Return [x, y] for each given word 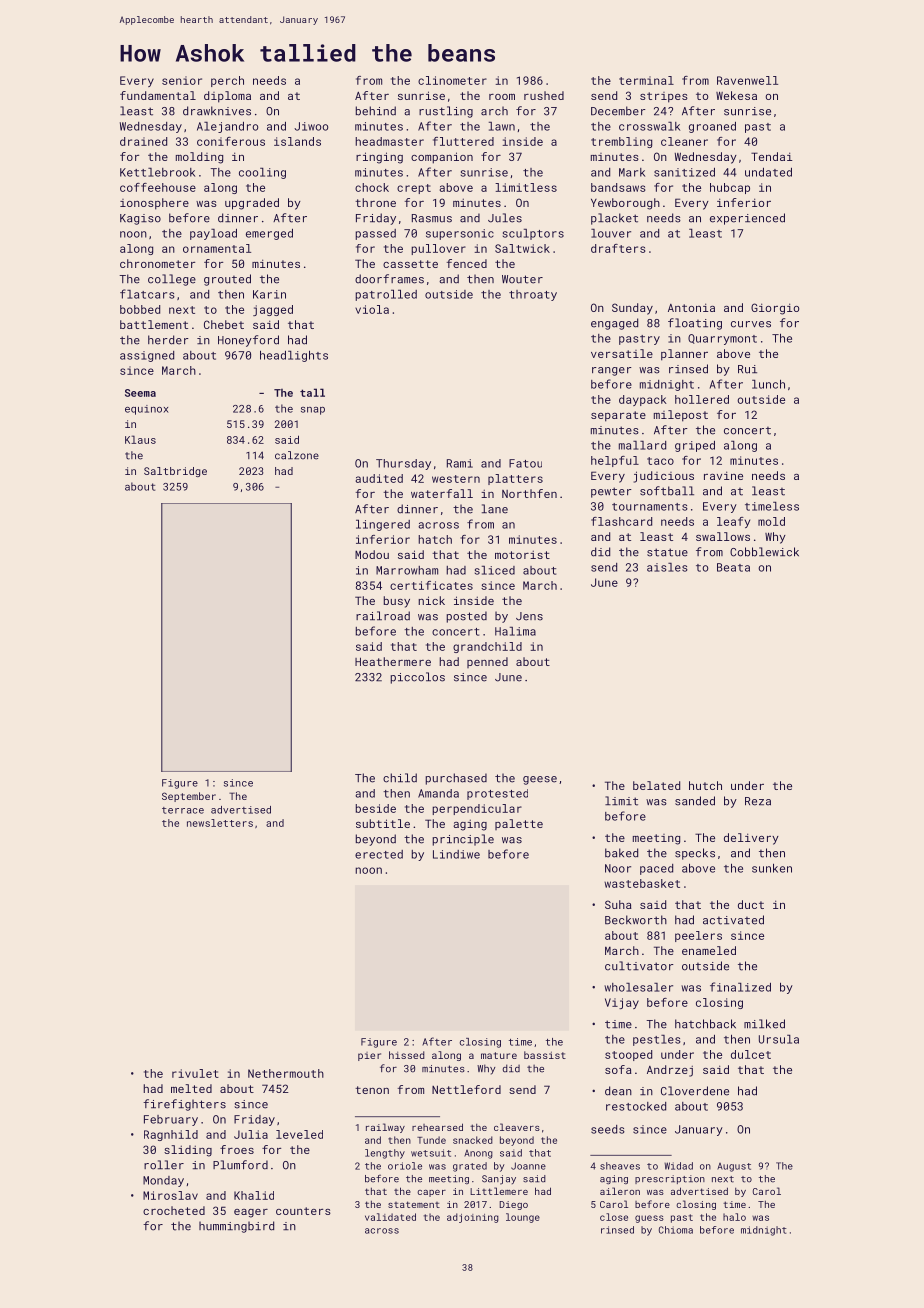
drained [143, 141]
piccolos [417, 678]
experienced [747, 219]
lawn [502, 126]
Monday [163, 1181]
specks [695, 854]
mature [499, 1055]
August [734, 1167]
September [189, 797]
